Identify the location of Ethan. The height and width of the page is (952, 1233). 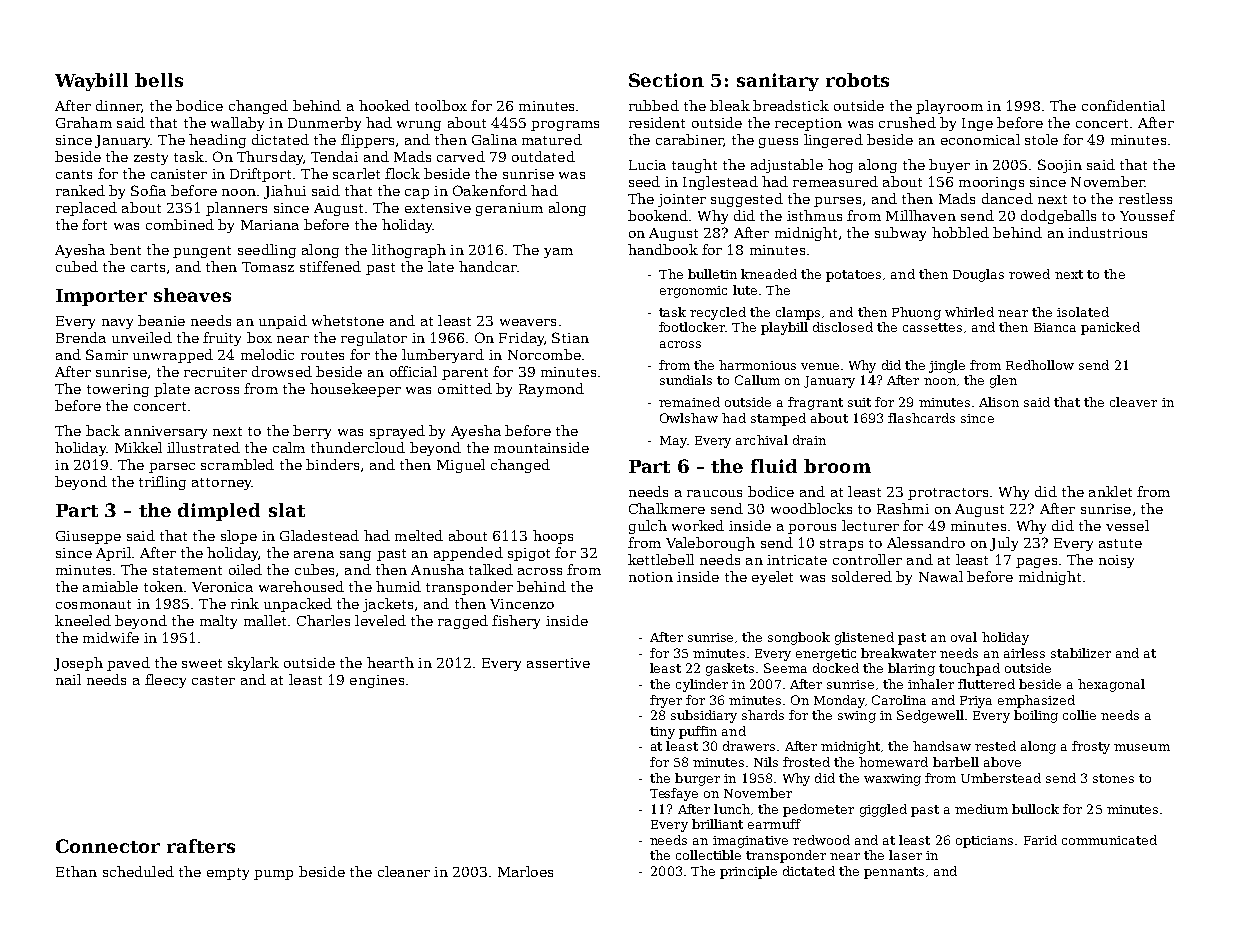
(76, 871).
